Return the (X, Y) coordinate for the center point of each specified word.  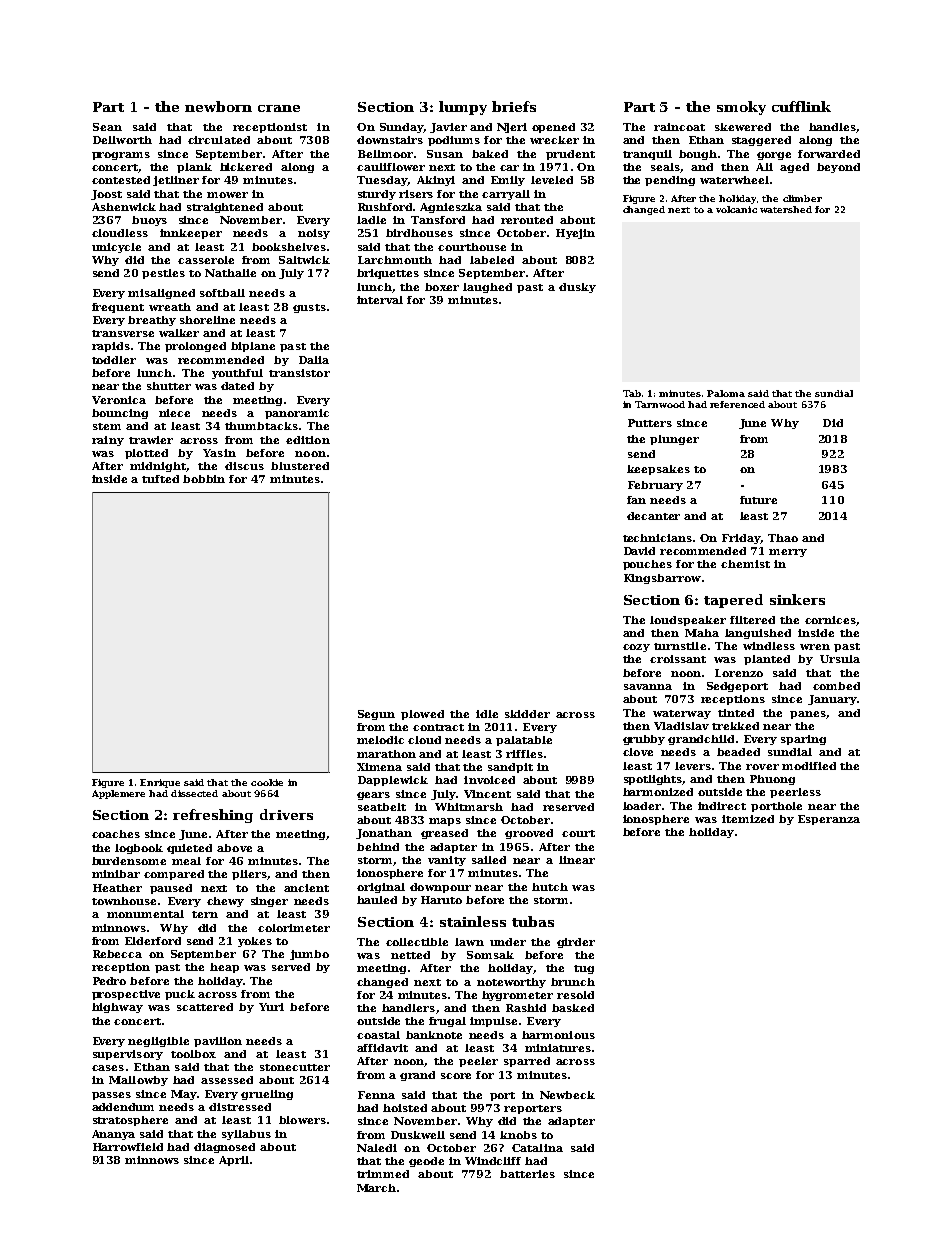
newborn (218, 106)
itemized (748, 819)
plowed (422, 715)
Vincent (487, 794)
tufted (160, 479)
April (234, 1161)
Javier (448, 128)
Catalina (537, 1148)
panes (808, 715)
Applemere (118, 794)
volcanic (736, 209)
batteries (527, 1174)
